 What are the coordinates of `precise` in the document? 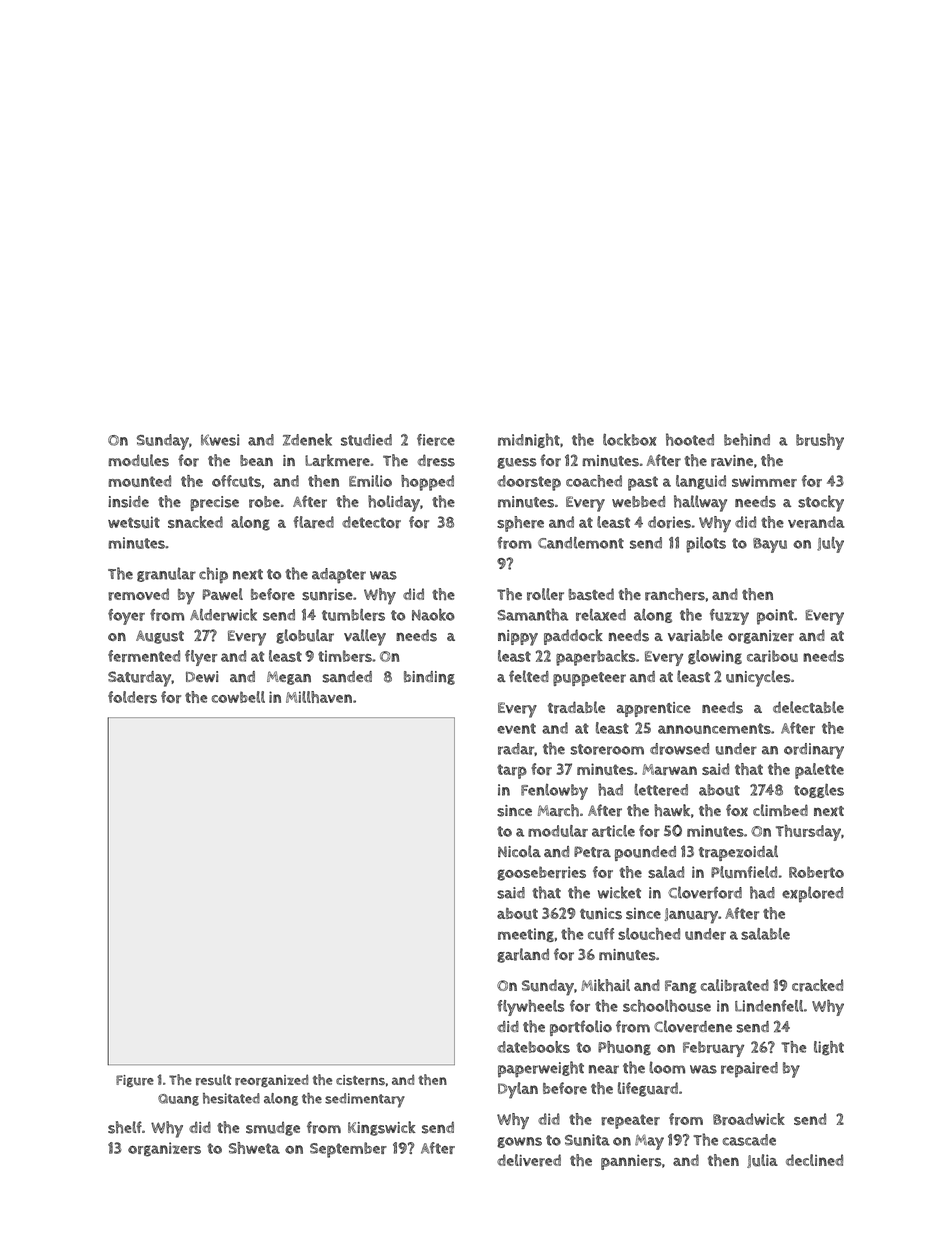 It's located at (214, 503).
